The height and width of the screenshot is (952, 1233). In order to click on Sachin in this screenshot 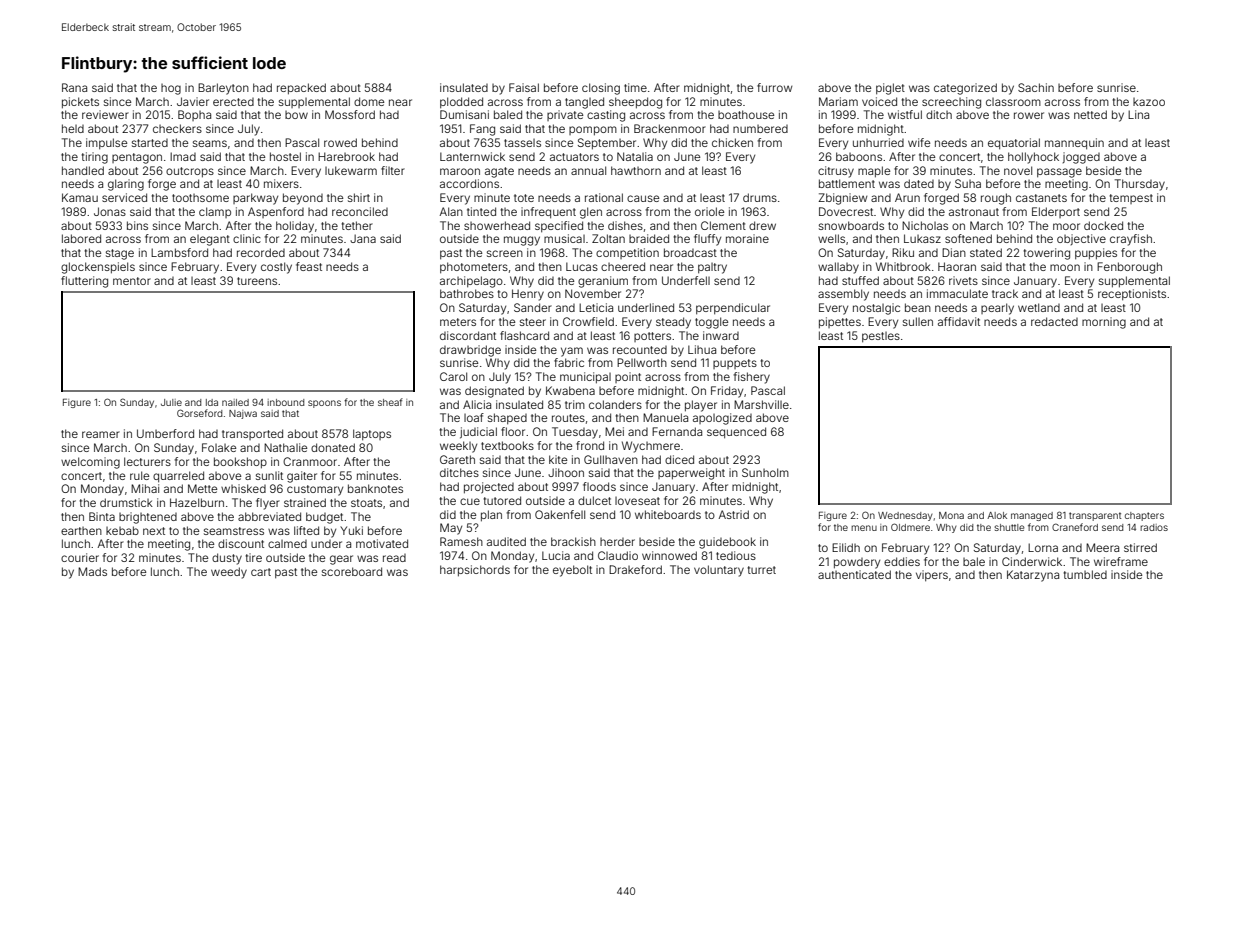, I will do `click(1036, 87)`.
